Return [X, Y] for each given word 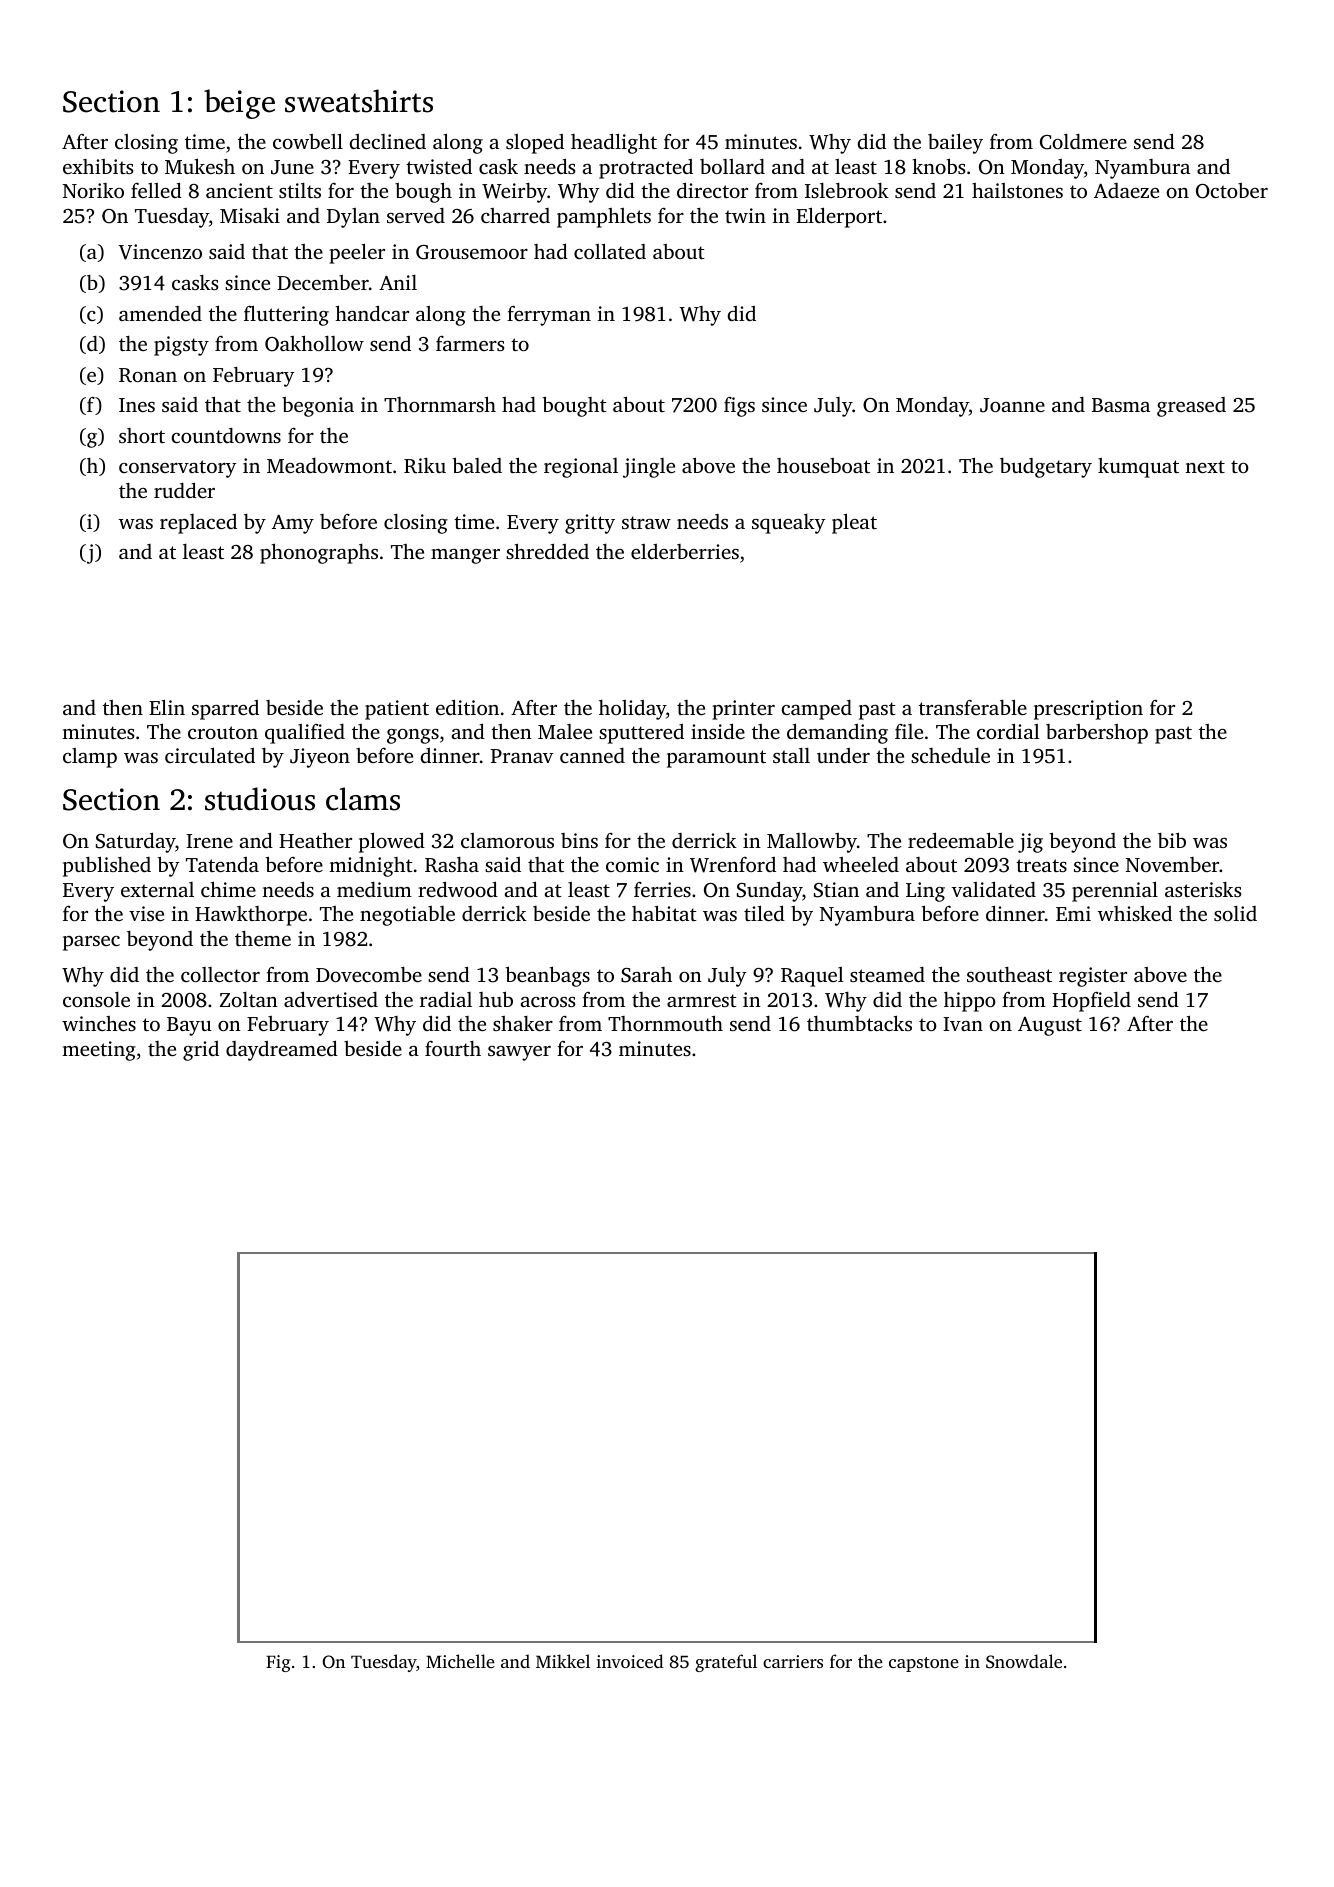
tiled [764, 913]
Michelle [460, 1661]
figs [739, 407]
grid [201, 1051]
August [1050, 1026]
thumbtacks [859, 1023]
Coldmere [1083, 142]
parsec [91, 943]
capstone [924, 1664]
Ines [137, 405]
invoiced [629, 1661]
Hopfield [1091, 1002]
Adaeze [1126, 190]
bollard [732, 166]
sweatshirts [359, 101]
